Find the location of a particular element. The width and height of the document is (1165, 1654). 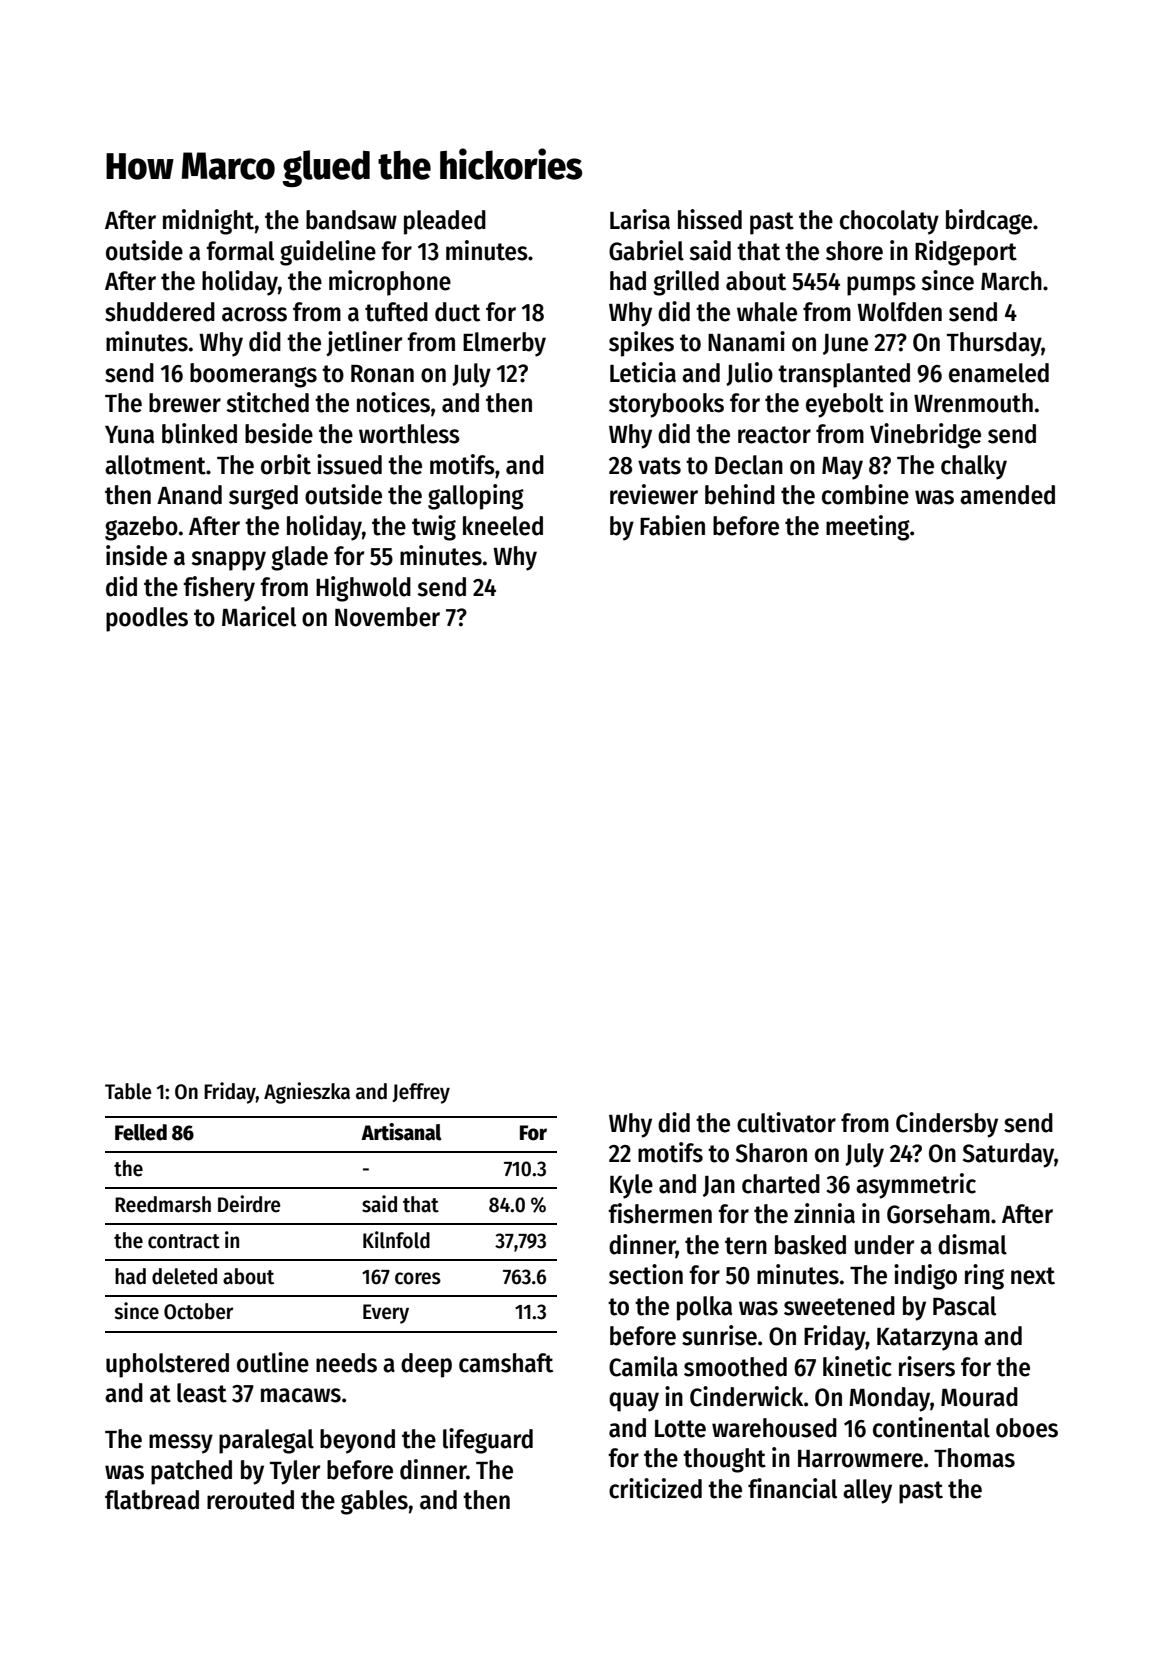

Artisanal is located at coordinates (401, 1132).
